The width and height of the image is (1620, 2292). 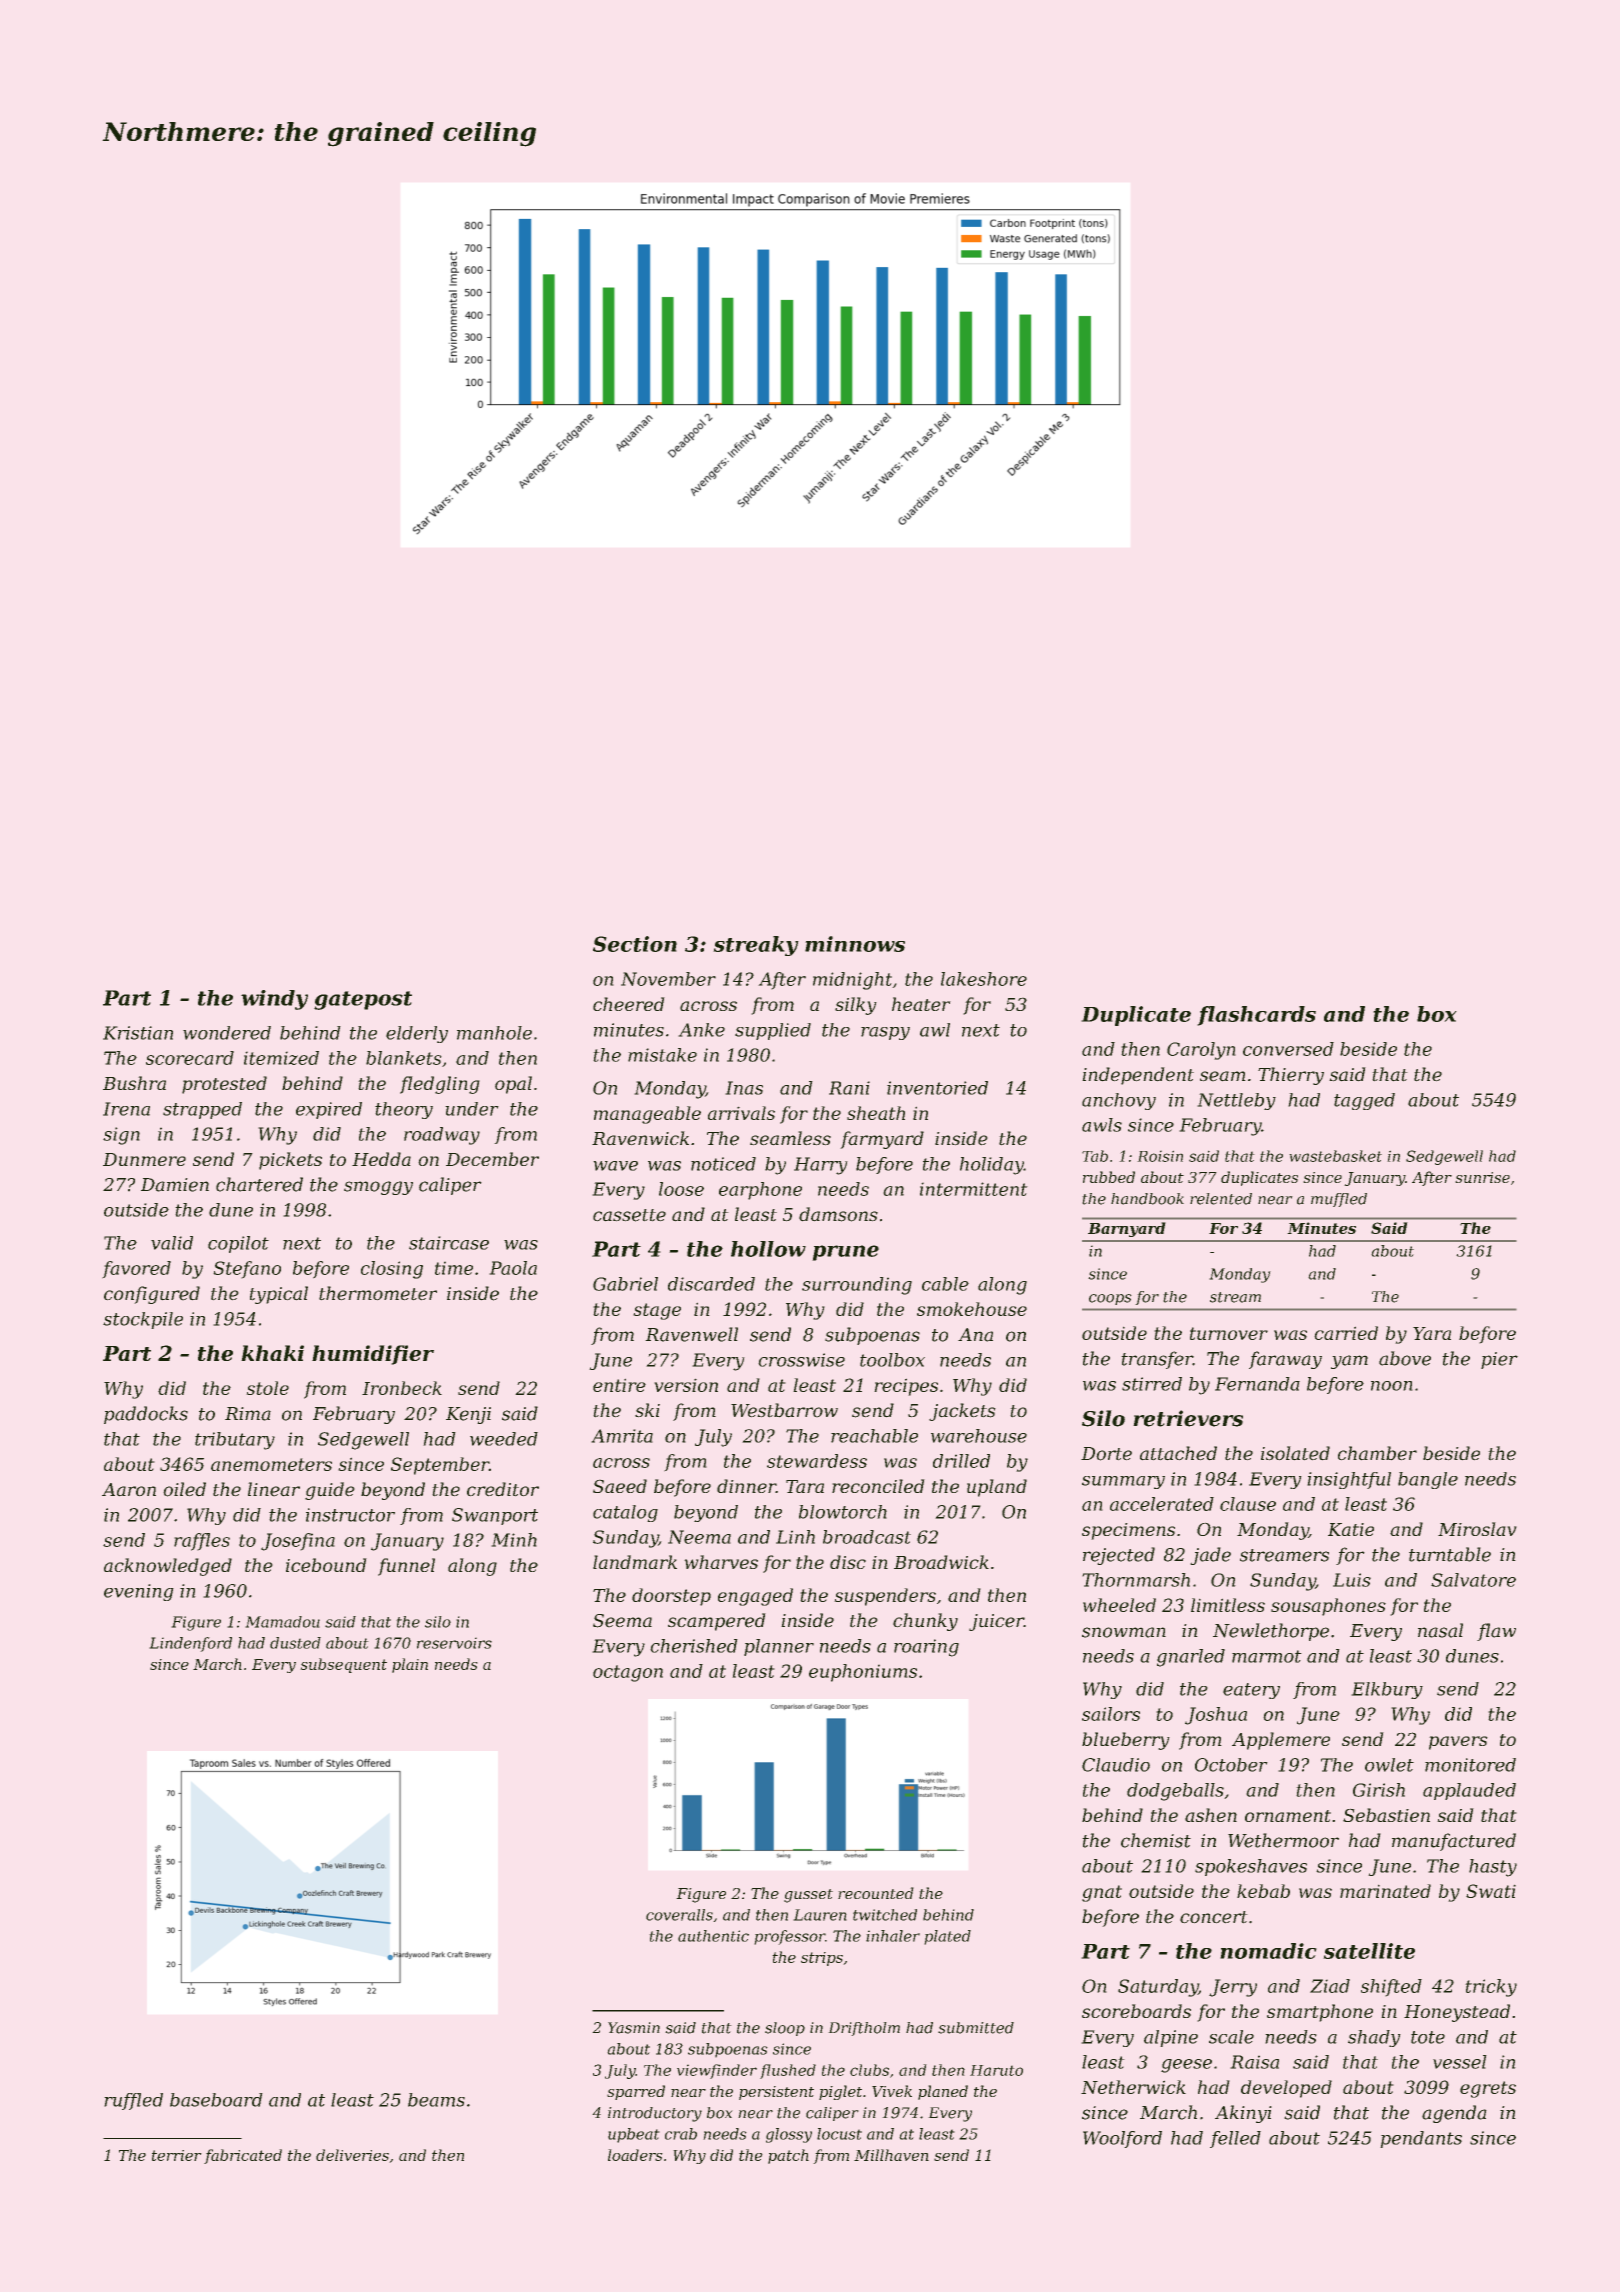 I want to click on baseboard, so click(x=216, y=2100).
